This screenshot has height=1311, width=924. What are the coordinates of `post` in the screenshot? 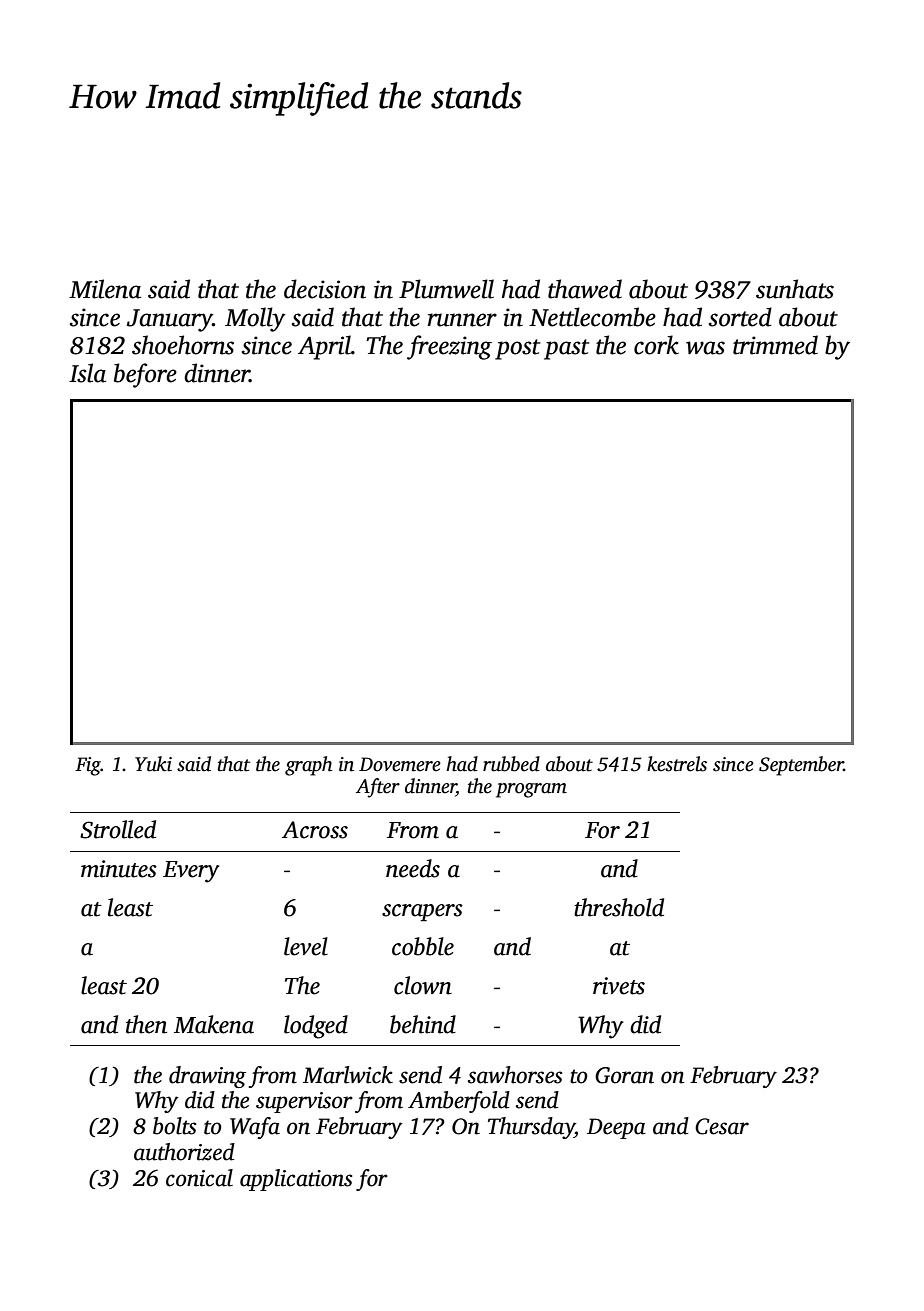 It's located at (517, 349).
